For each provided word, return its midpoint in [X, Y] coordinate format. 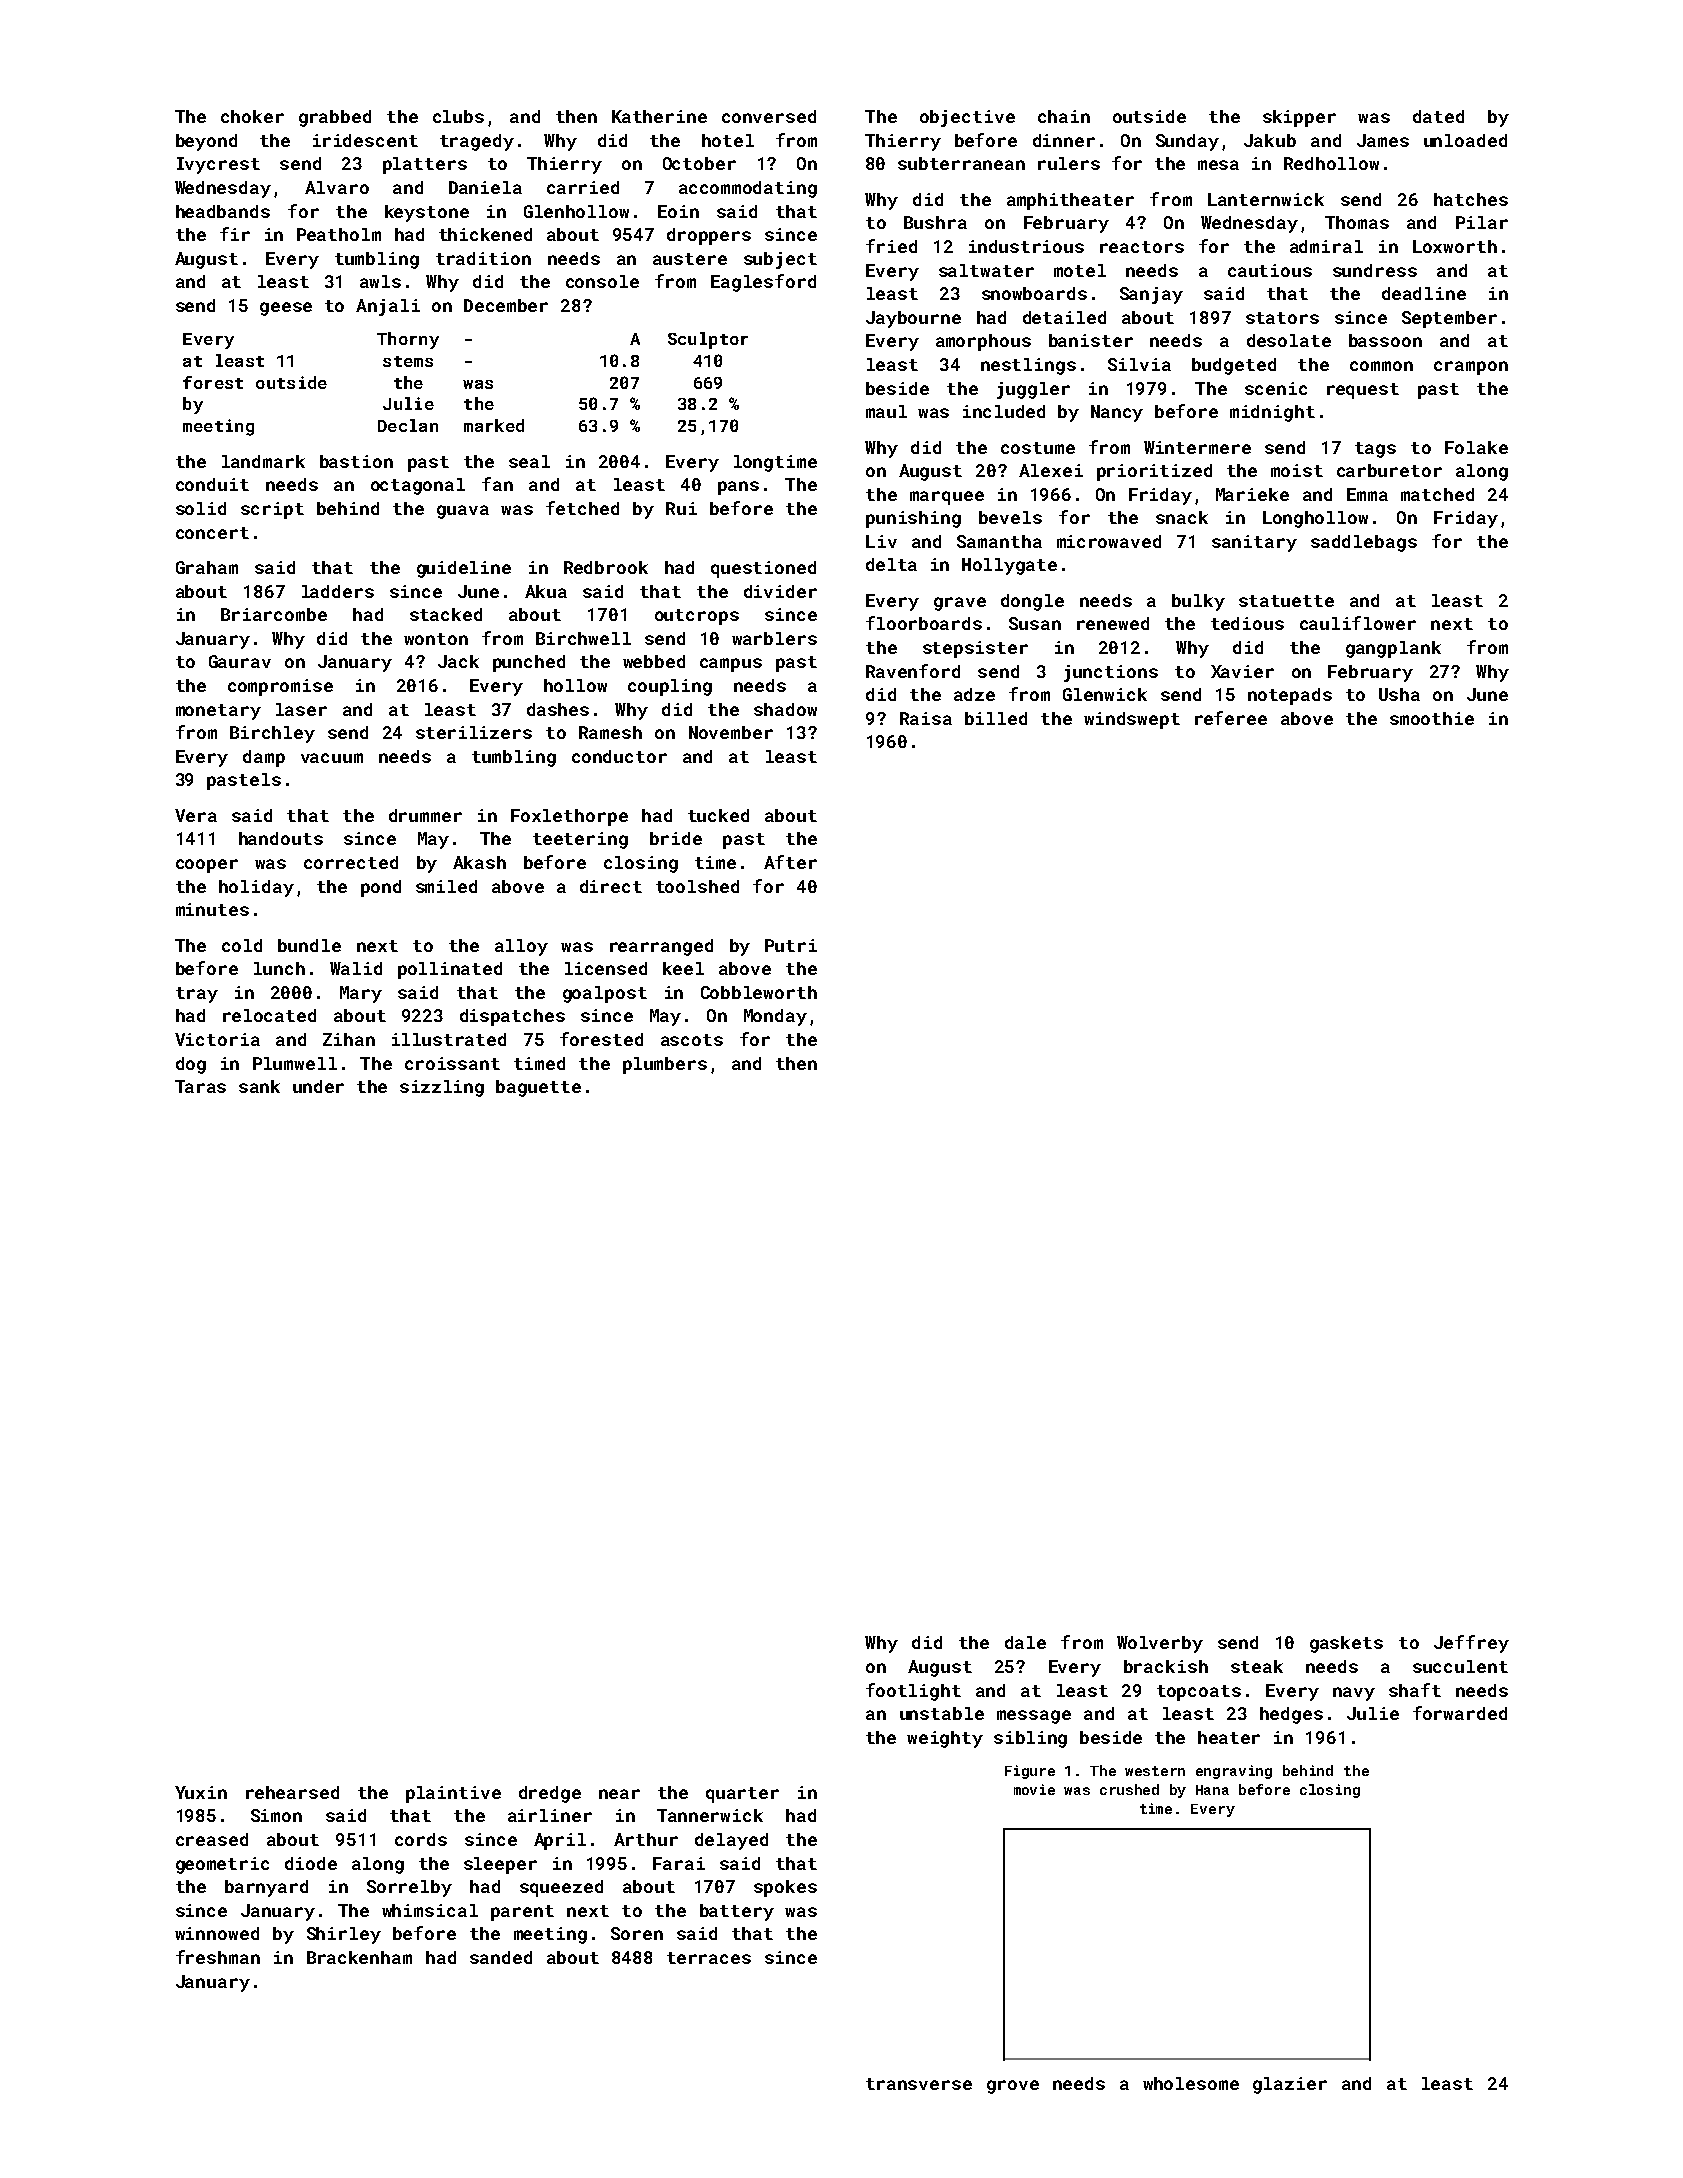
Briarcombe [274, 614]
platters [425, 165]
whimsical [430, 1910]
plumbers [665, 1065]
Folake [1476, 447]
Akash [479, 862]
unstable [942, 1713]
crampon [1471, 368]
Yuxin [201, 1792]
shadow [785, 709]
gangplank [1393, 649]
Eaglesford [763, 283]
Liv [881, 541]
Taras [200, 1086]
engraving [1234, 1772]
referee [1231, 718]
